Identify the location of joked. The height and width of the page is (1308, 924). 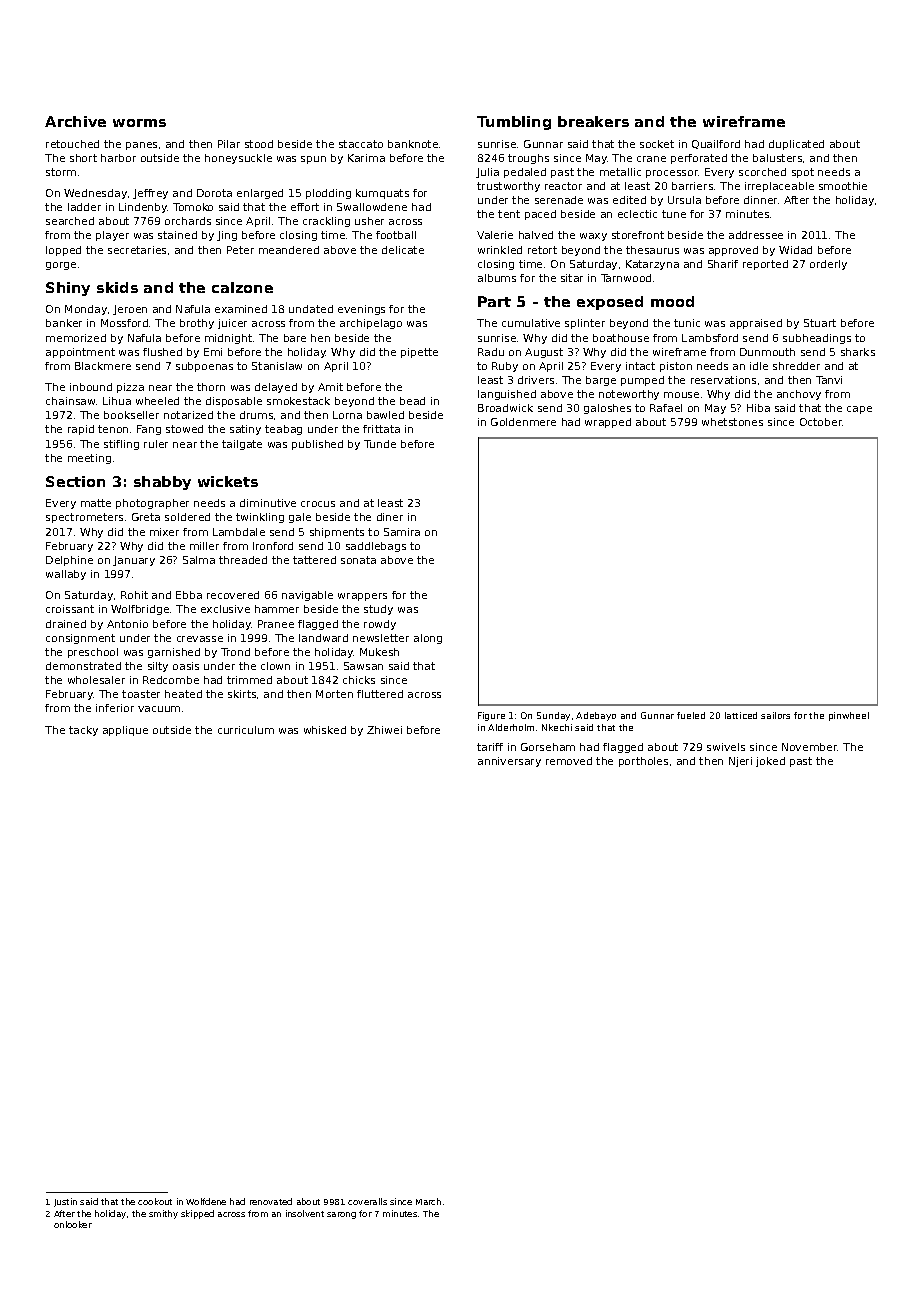
(770, 762).
